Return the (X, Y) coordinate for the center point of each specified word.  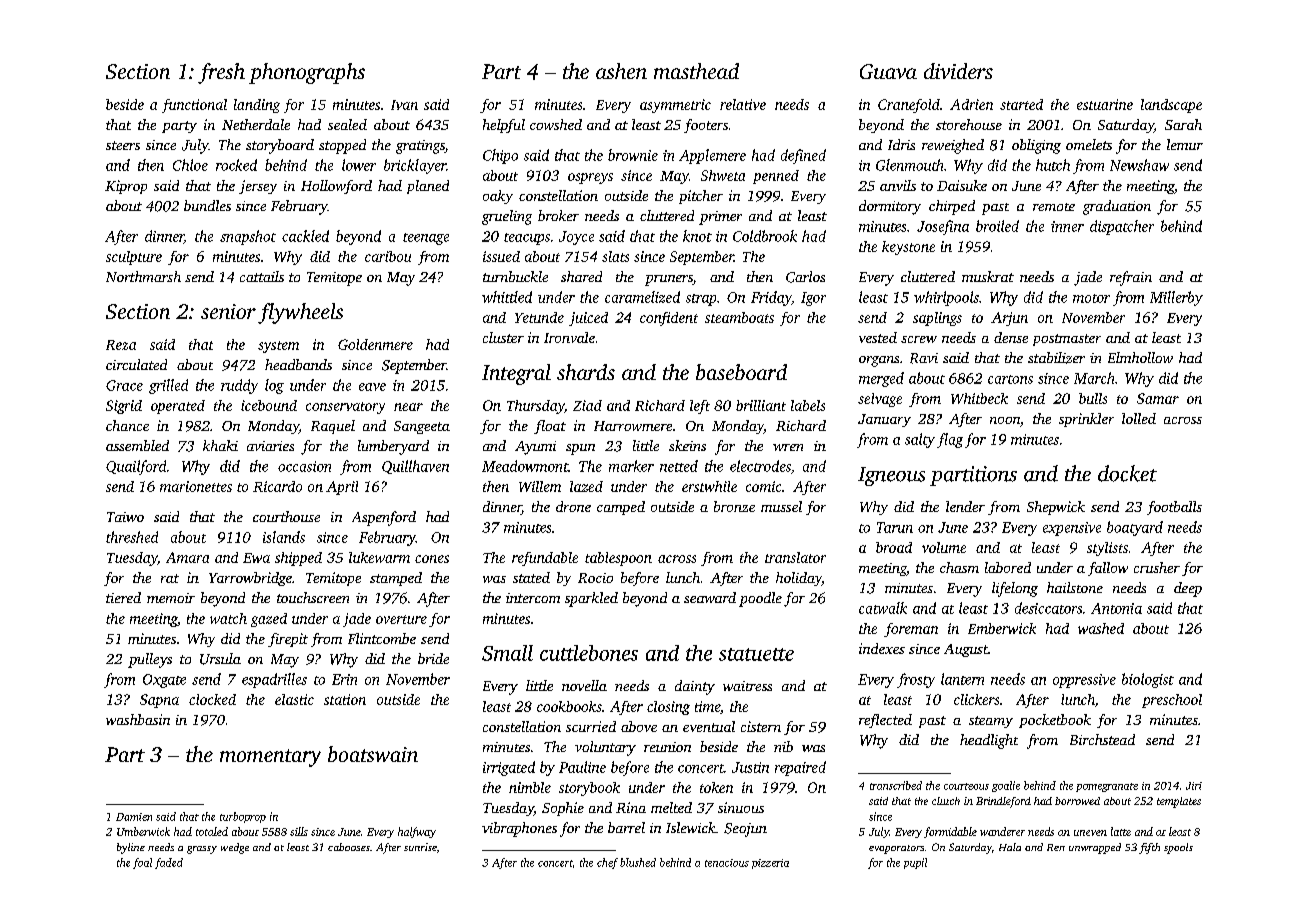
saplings (937, 319)
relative (743, 104)
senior (228, 311)
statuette (756, 654)
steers (123, 145)
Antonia (1116, 608)
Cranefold (909, 106)
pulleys (150, 660)
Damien (134, 817)
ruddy (239, 386)
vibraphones (519, 829)
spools (1178, 848)
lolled (1139, 418)
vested (878, 337)
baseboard (741, 372)
